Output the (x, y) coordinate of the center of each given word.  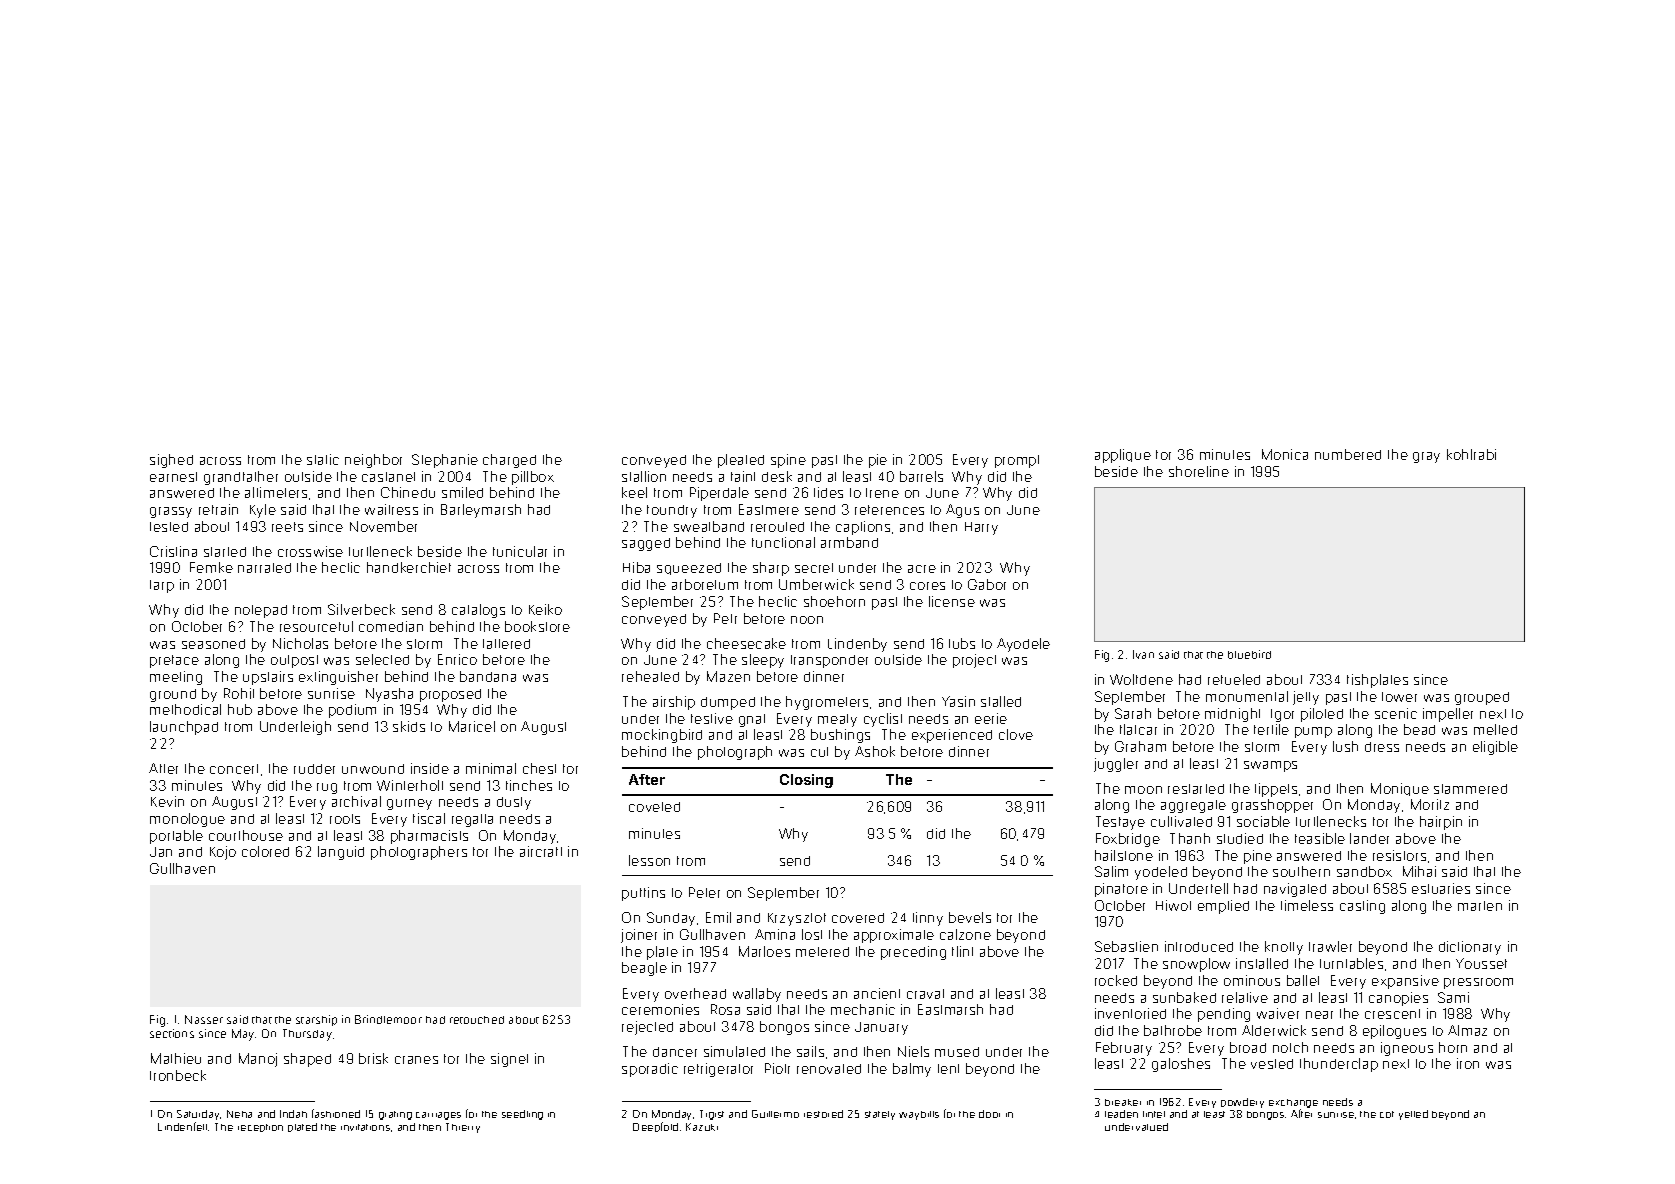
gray (1426, 457)
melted (1495, 729)
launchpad (184, 728)
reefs (287, 527)
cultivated (1181, 821)
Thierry (463, 1128)
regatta (472, 820)
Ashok (875, 751)
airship (674, 703)
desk (777, 476)
